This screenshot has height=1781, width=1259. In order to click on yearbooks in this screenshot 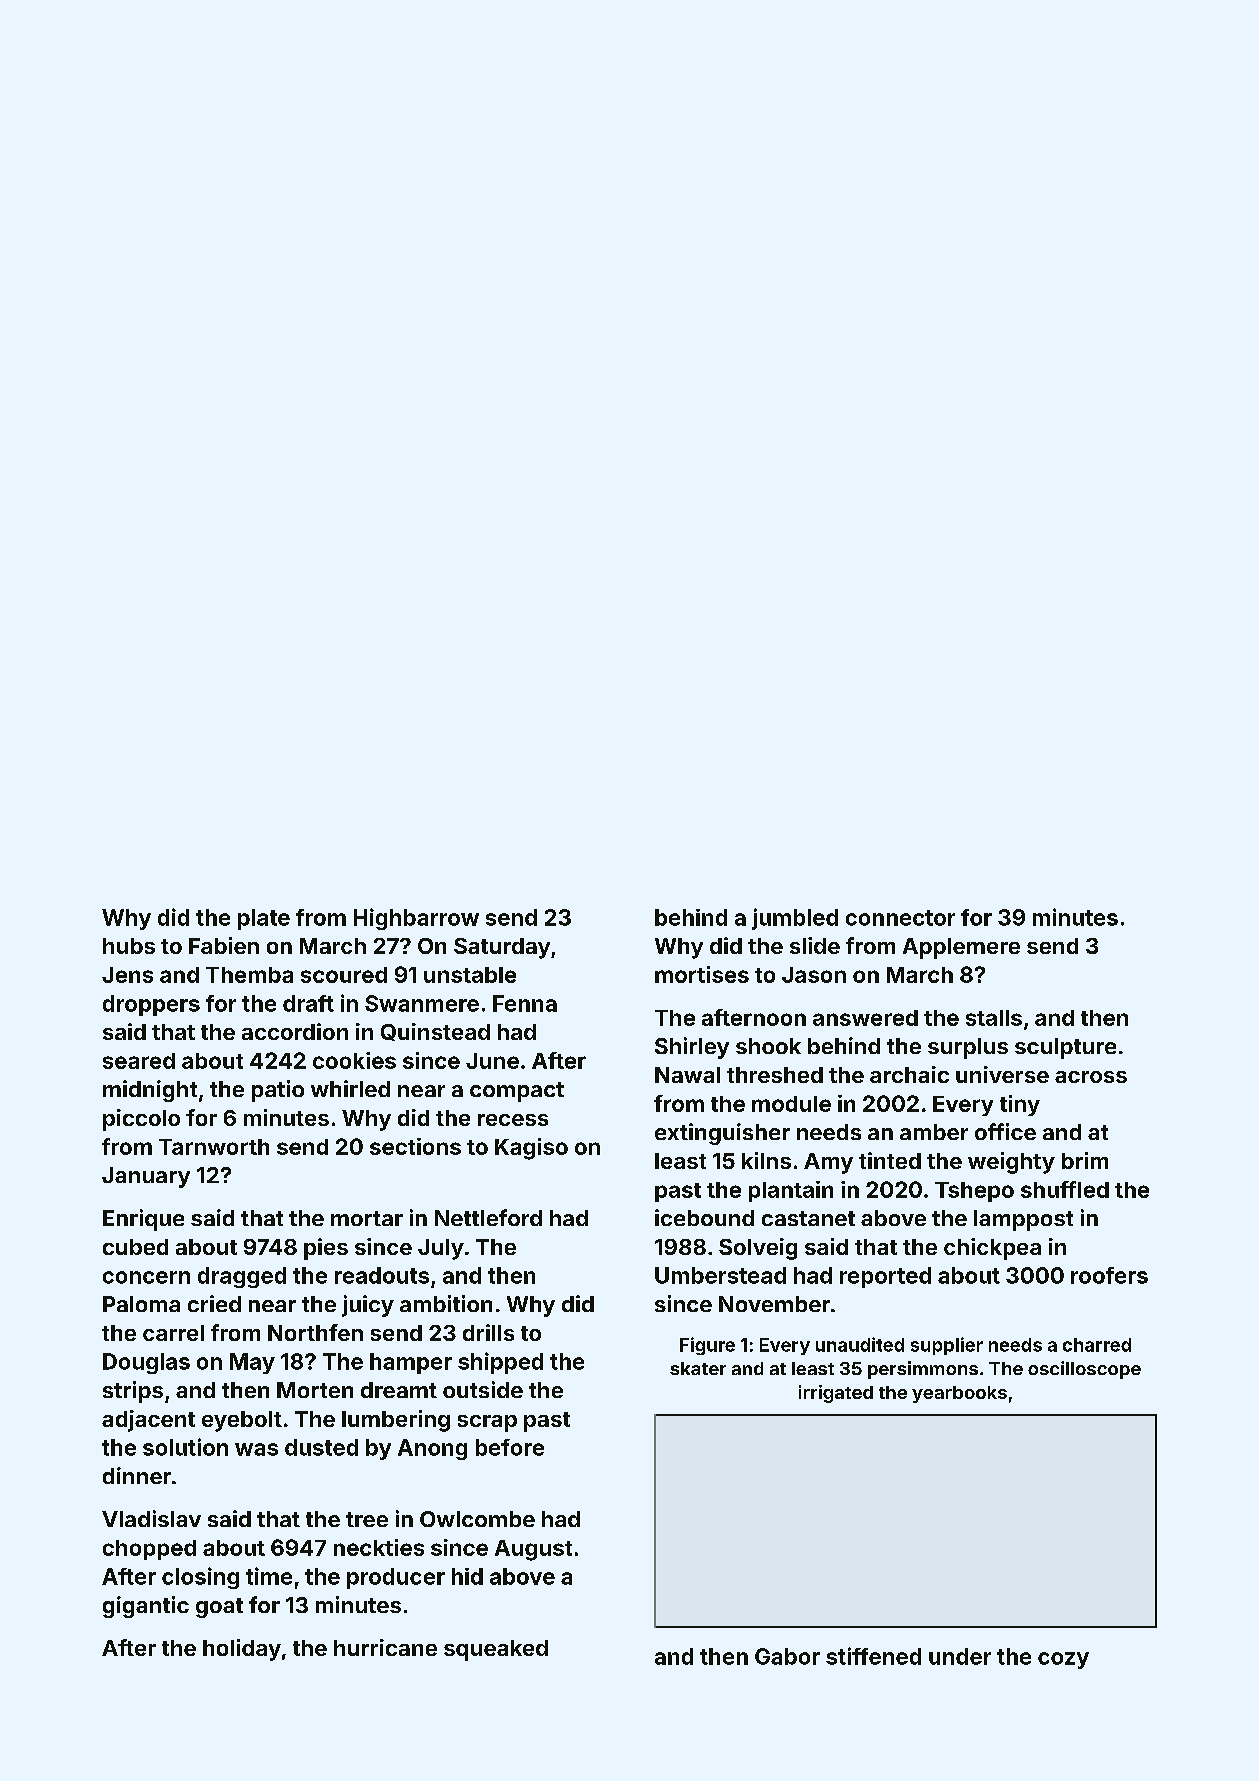, I will do `click(959, 1394)`.
